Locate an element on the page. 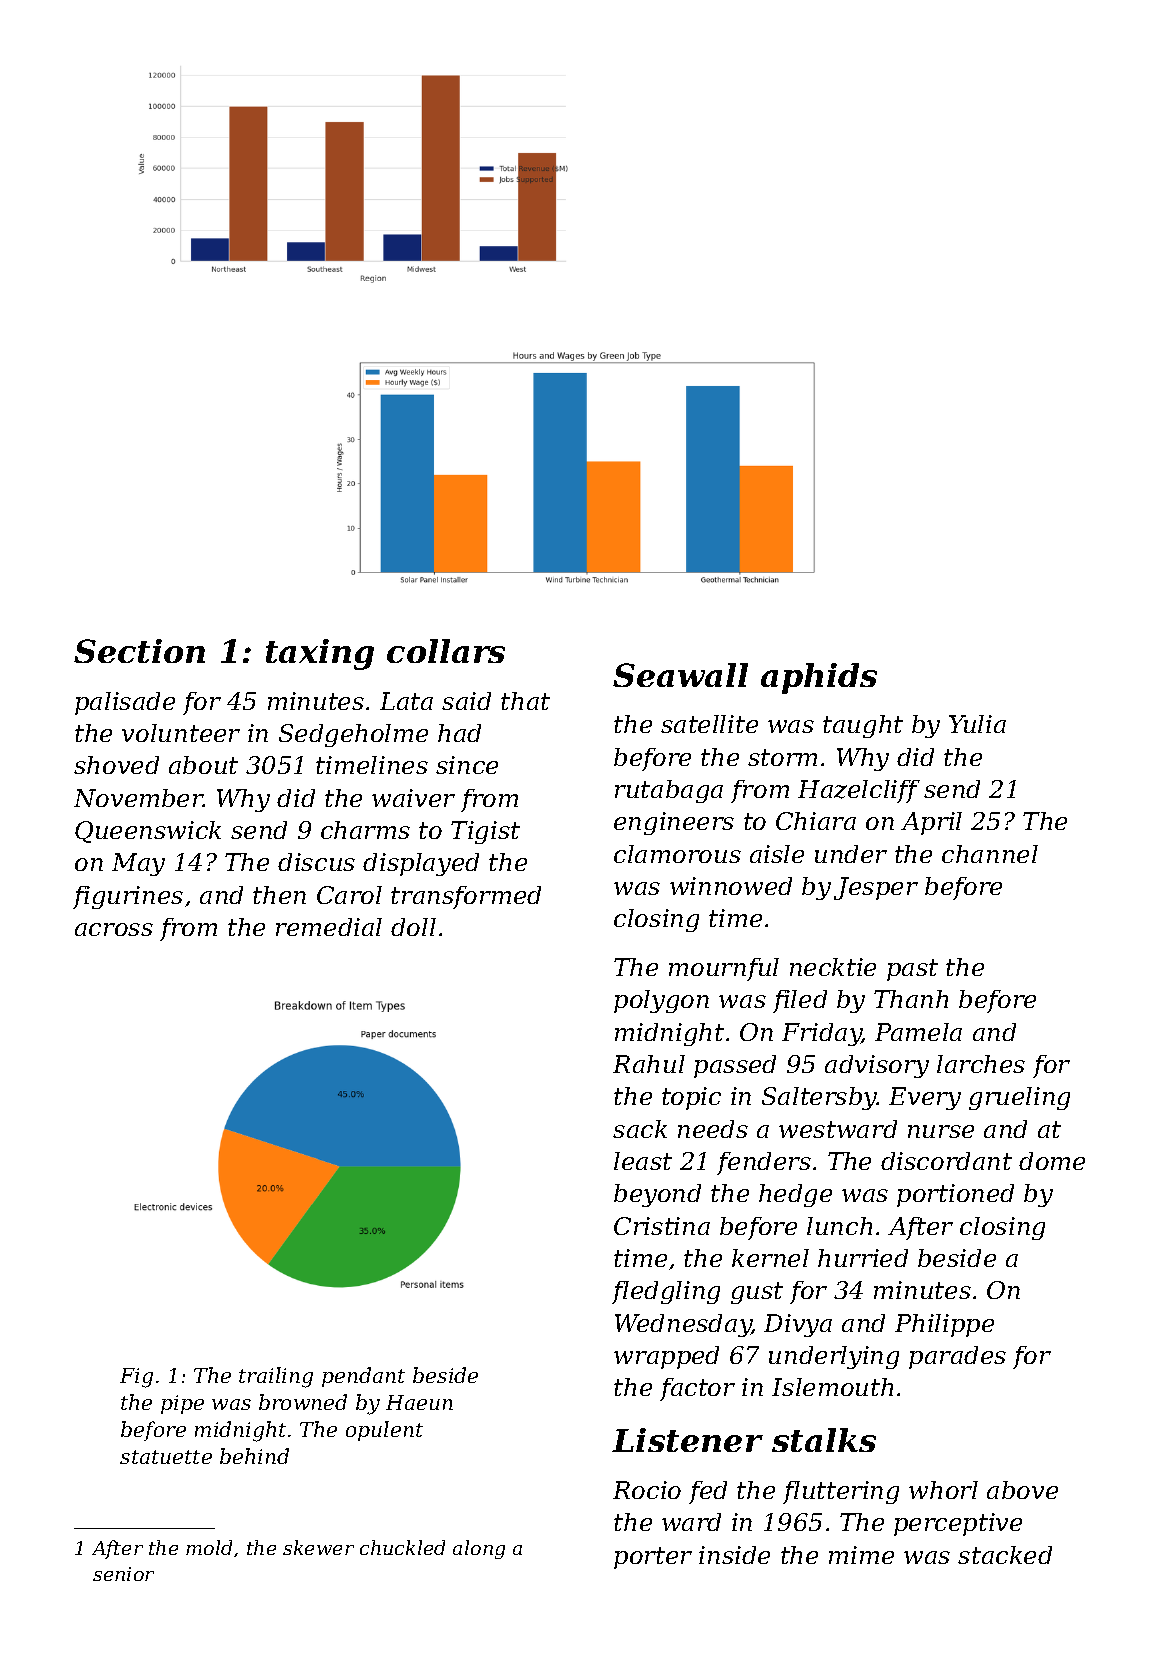 The width and height of the document is (1165, 1654). figurines is located at coordinates (128, 897).
